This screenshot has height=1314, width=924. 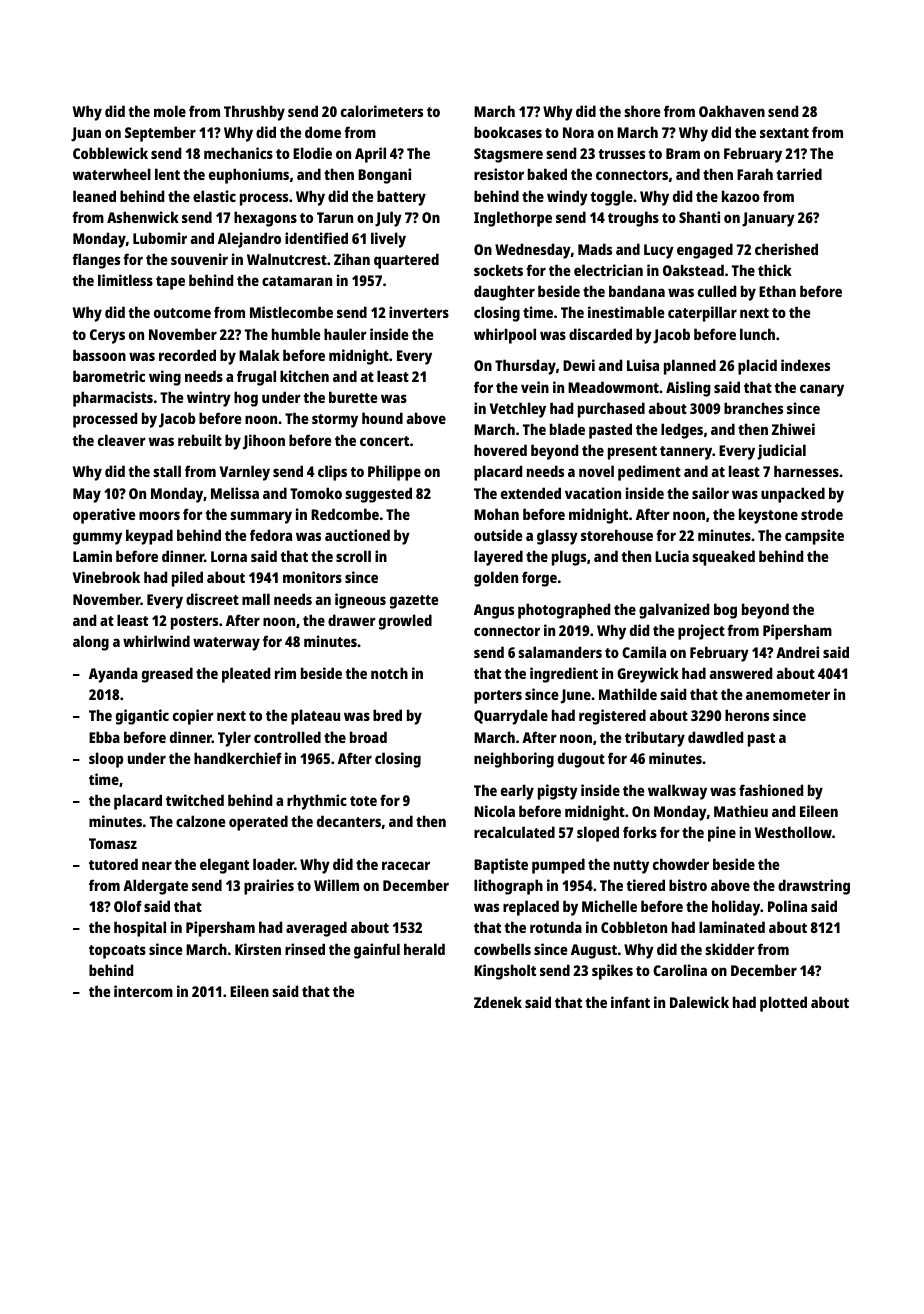 What do you see at coordinates (143, 991) in the screenshot?
I see `intercom` at bounding box center [143, 991].
